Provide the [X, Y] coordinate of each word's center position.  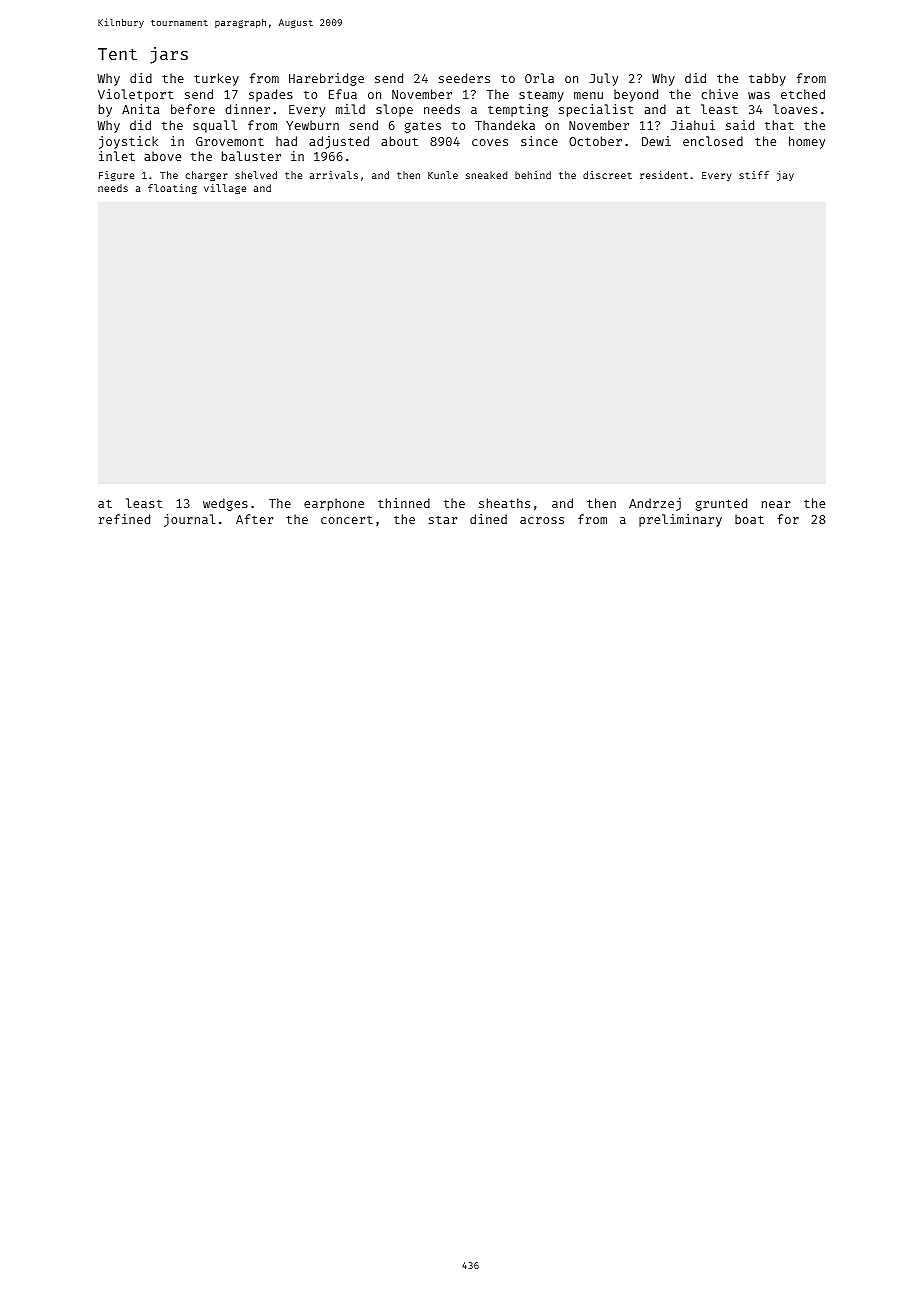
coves [490, 142]
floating [172, 189]
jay [785, 176]
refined [124, 519]
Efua [343, 94]
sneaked [486, 175]
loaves [795, 109]
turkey [216, 79]
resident [664, 175]
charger [206, 176]
